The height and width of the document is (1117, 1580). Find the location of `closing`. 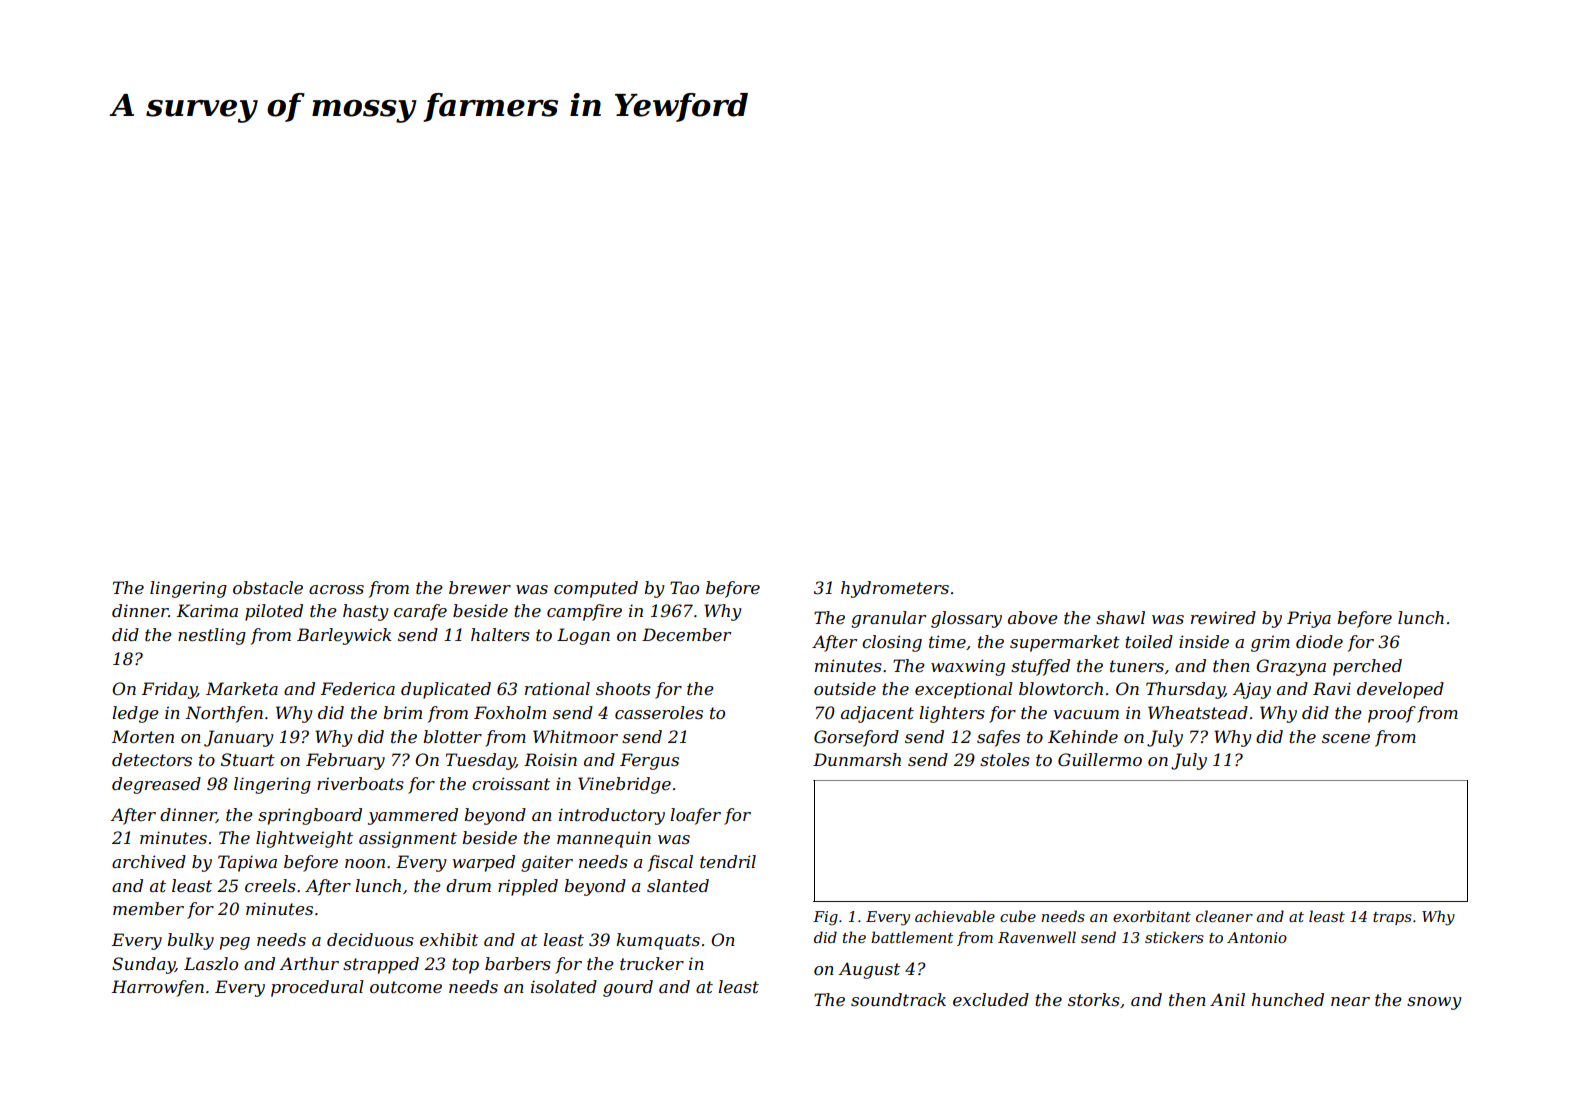

closing is located at coordinates (892, 643).
